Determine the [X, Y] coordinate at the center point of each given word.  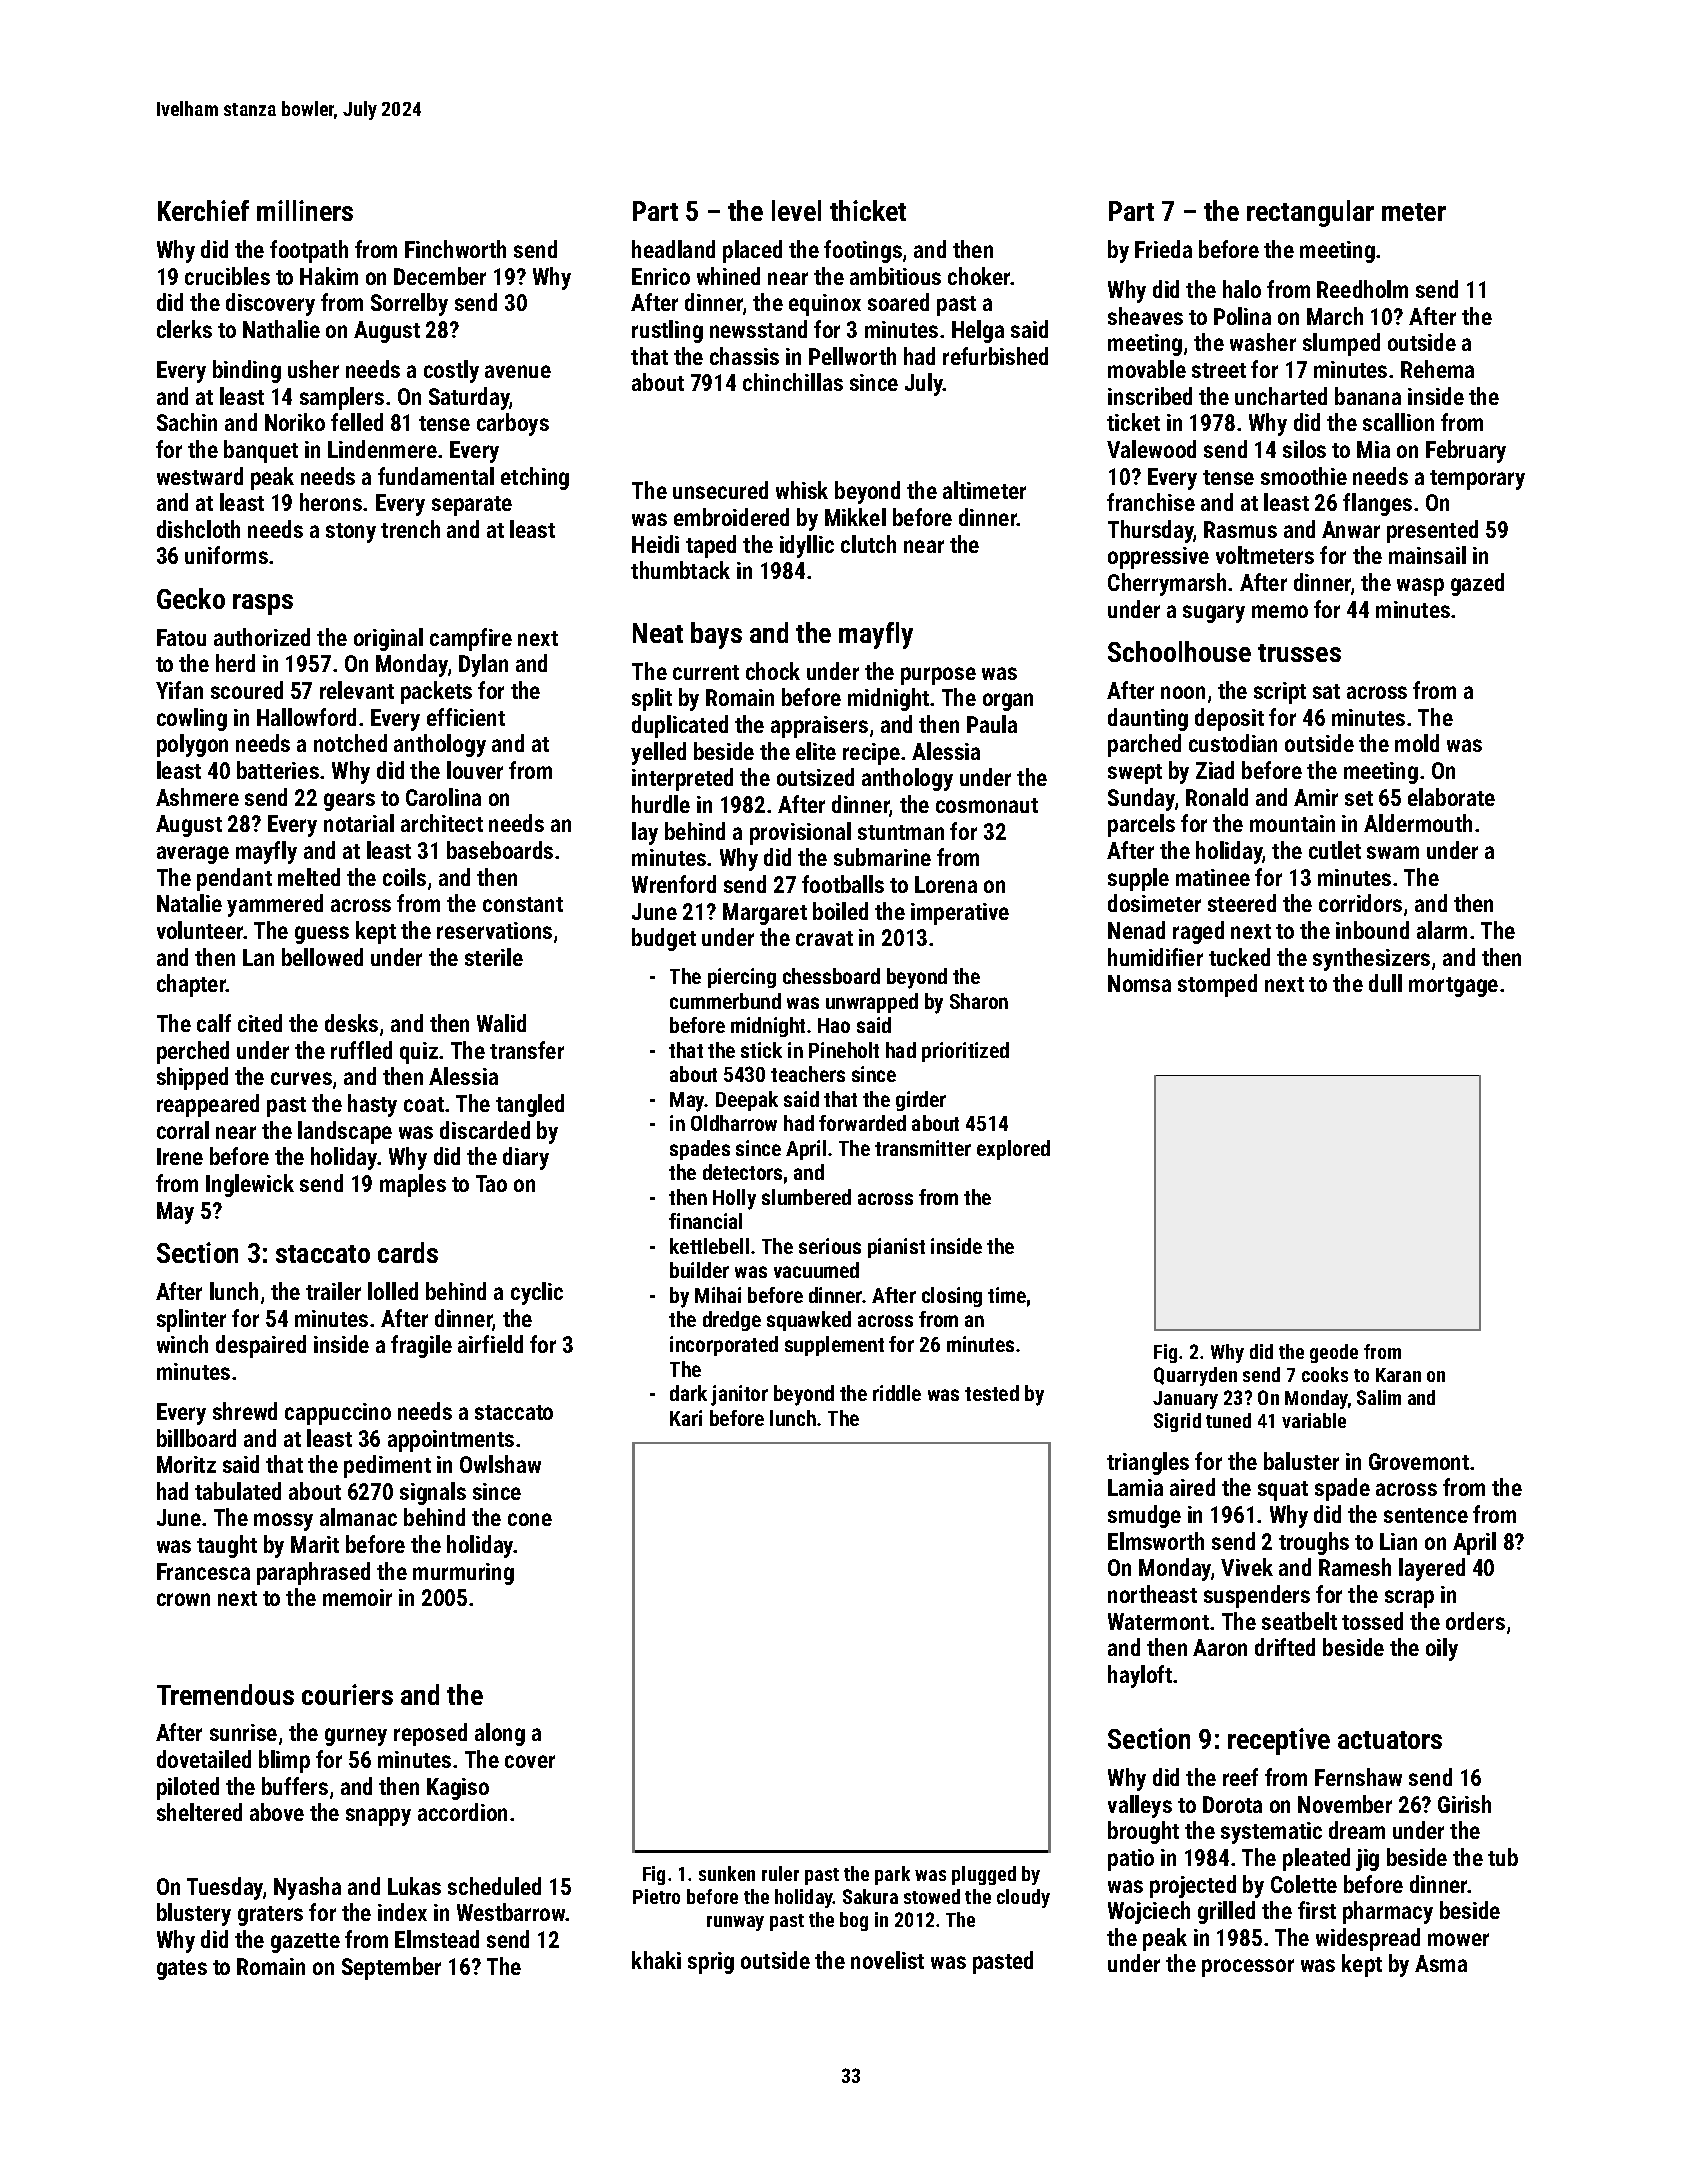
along [500, 1734]
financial [705, 1221]
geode [1334, 1353]
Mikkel [855, 517]
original [388, 639]
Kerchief [203, 210]
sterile [494, 957]
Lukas [414, 1886]
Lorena [946, 884]
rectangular [1310, 213]
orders [1475, 1621]
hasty [372, 1105]
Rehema [1437, 369]
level [796, 210]
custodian [1233, 743]
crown [183, 1599]
